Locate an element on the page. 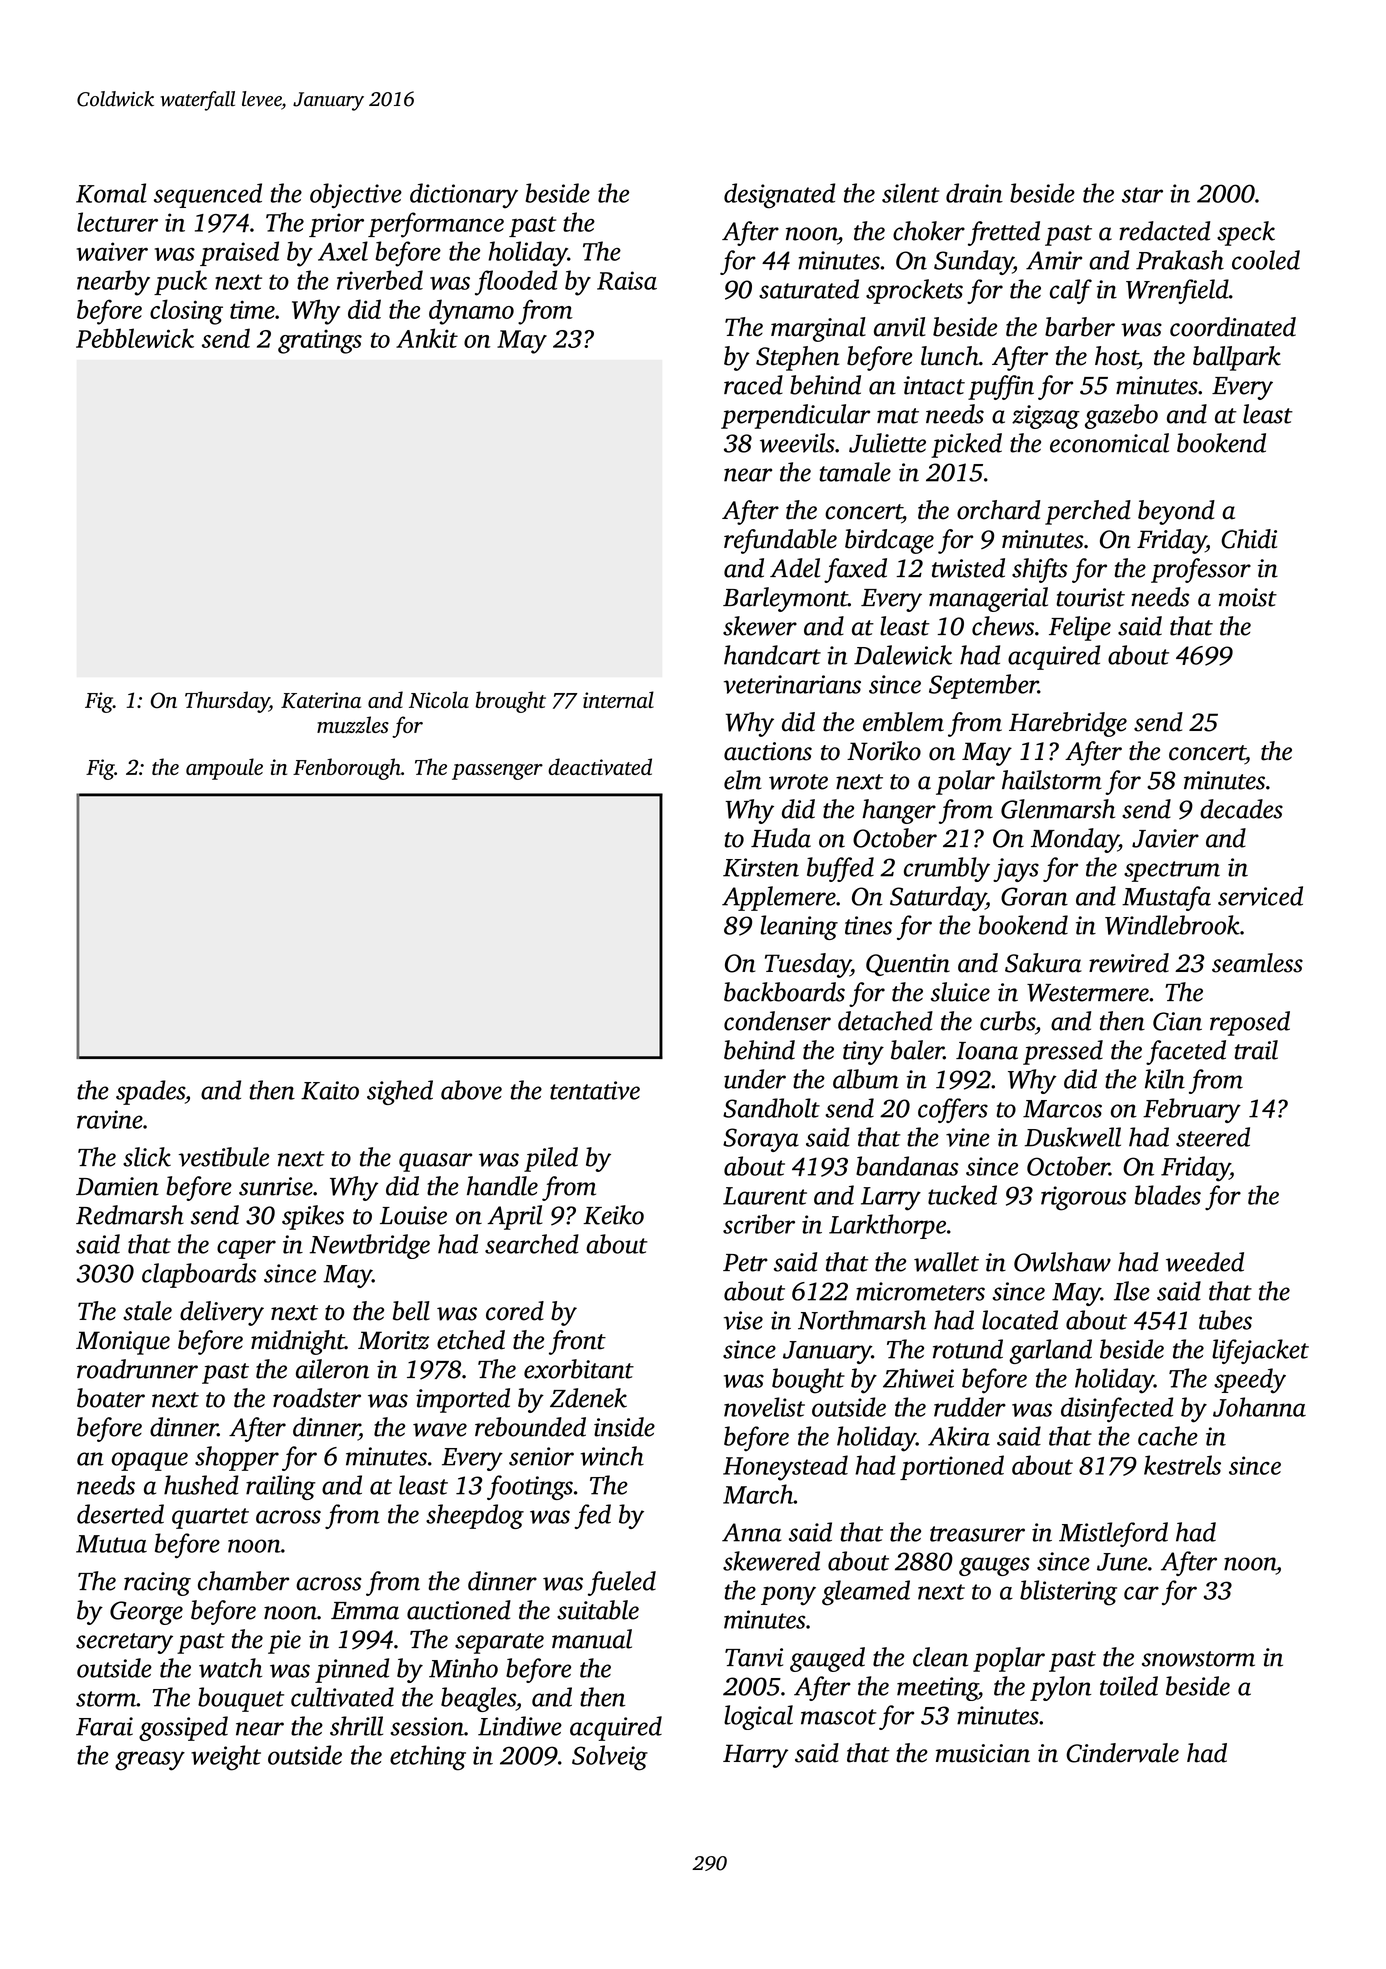  Komal is located at coordinates (111, 193).
